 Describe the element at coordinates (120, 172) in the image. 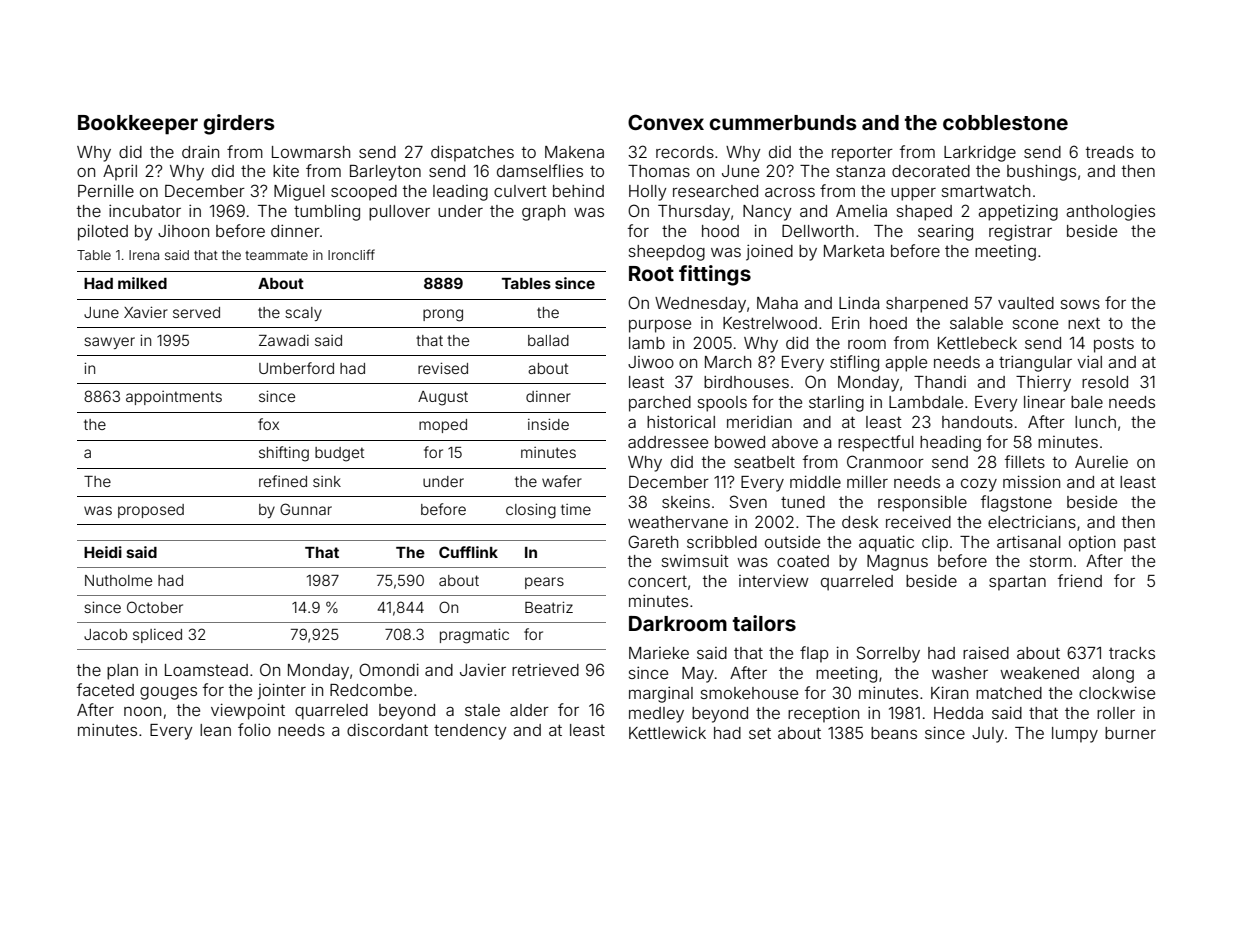

I see `April` at that location.
